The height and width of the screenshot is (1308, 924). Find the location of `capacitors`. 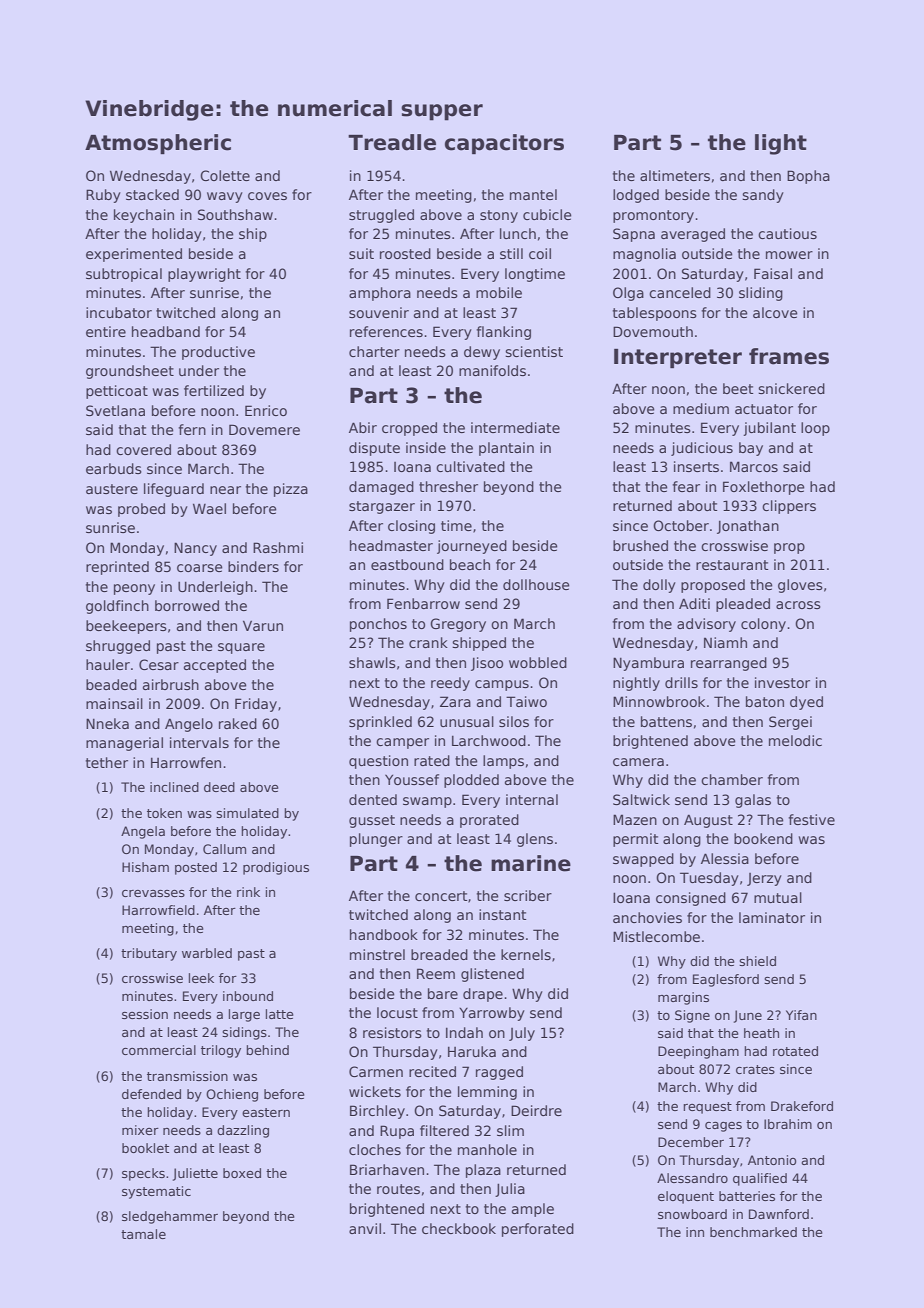

capacitors is located at coordinates (504, 144).
